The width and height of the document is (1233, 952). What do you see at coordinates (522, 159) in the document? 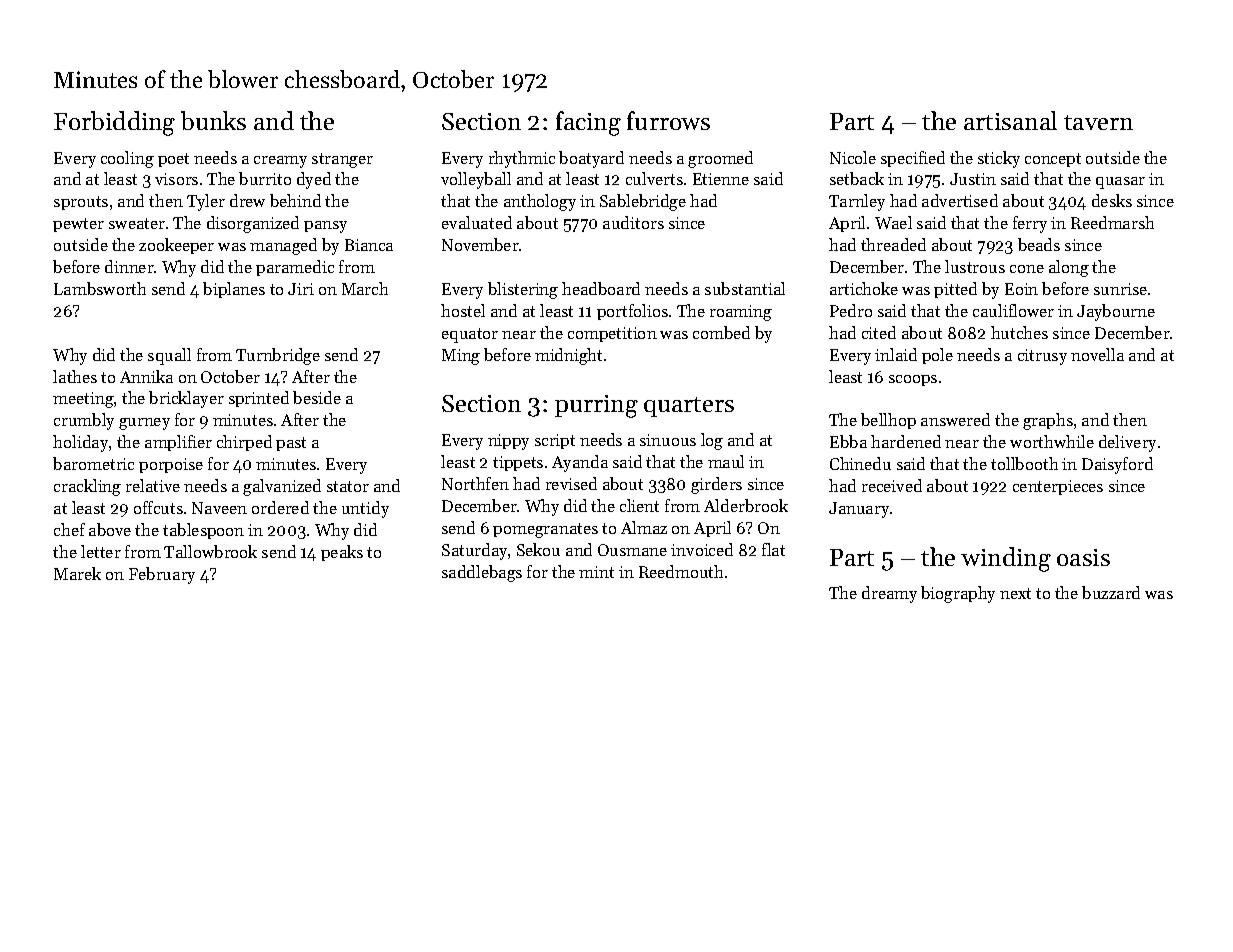
I see `rhythmic` at bounding box center [522, 159].
